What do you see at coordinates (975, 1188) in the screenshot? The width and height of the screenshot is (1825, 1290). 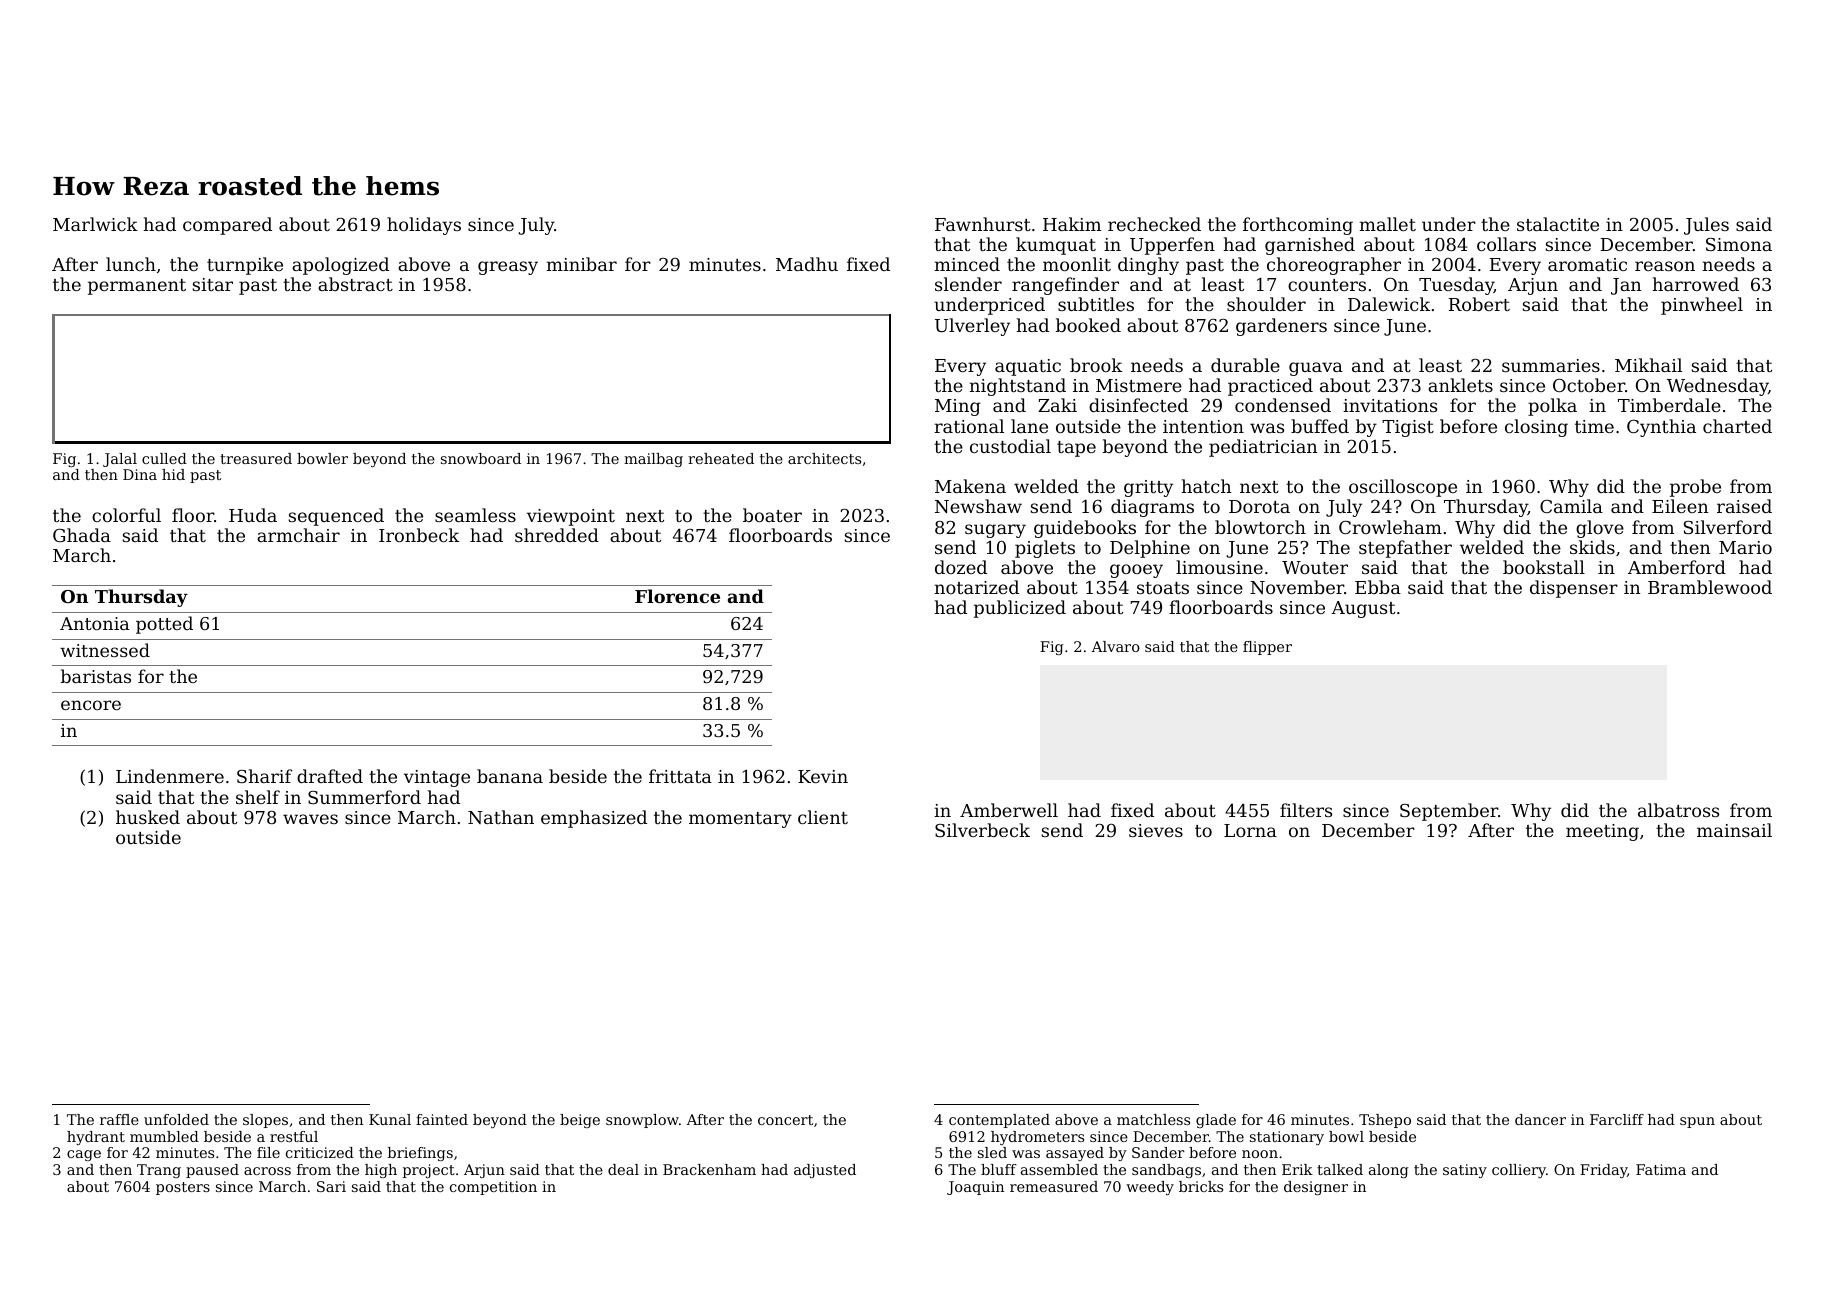 I see `Joaquin` at bounding box center [975, 1188].
